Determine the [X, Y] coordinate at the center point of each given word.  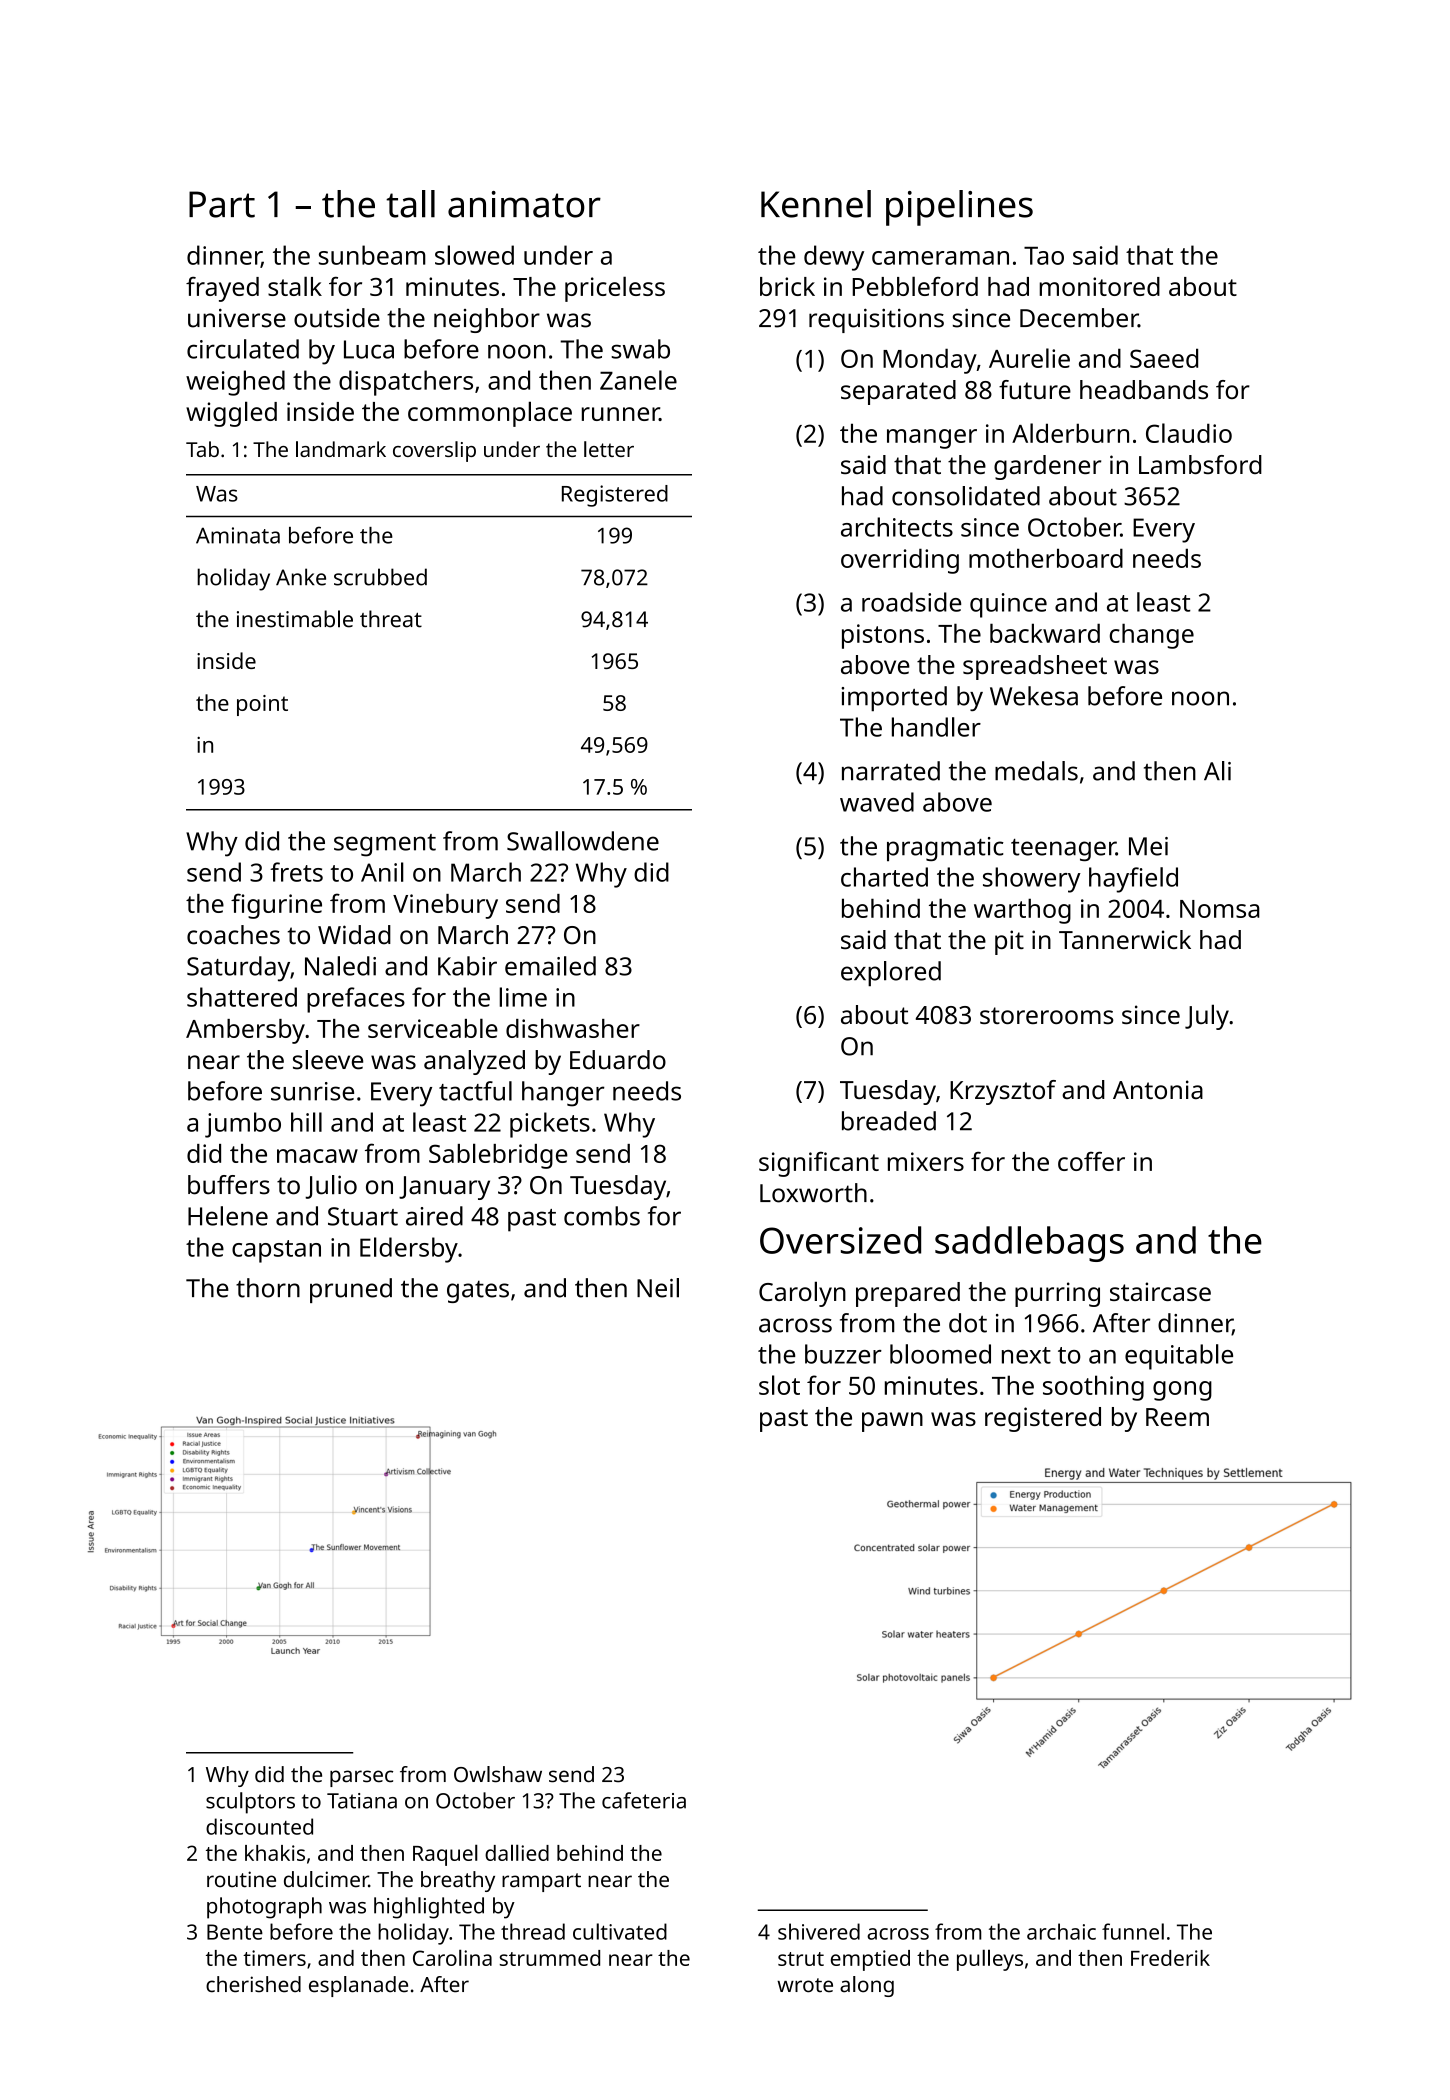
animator [524, 204]
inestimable [295, 619]
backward [1045, 633]
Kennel [816, 204]
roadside [911, 602]
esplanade [358, 1986]
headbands [1144, 389]
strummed [550, 1958]
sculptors [250, 1803]
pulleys [990, 1960]
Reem [1177, 1417]
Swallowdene [583, 841]
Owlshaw [498, 1774]
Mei [1148, 846]
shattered [242, 997]
